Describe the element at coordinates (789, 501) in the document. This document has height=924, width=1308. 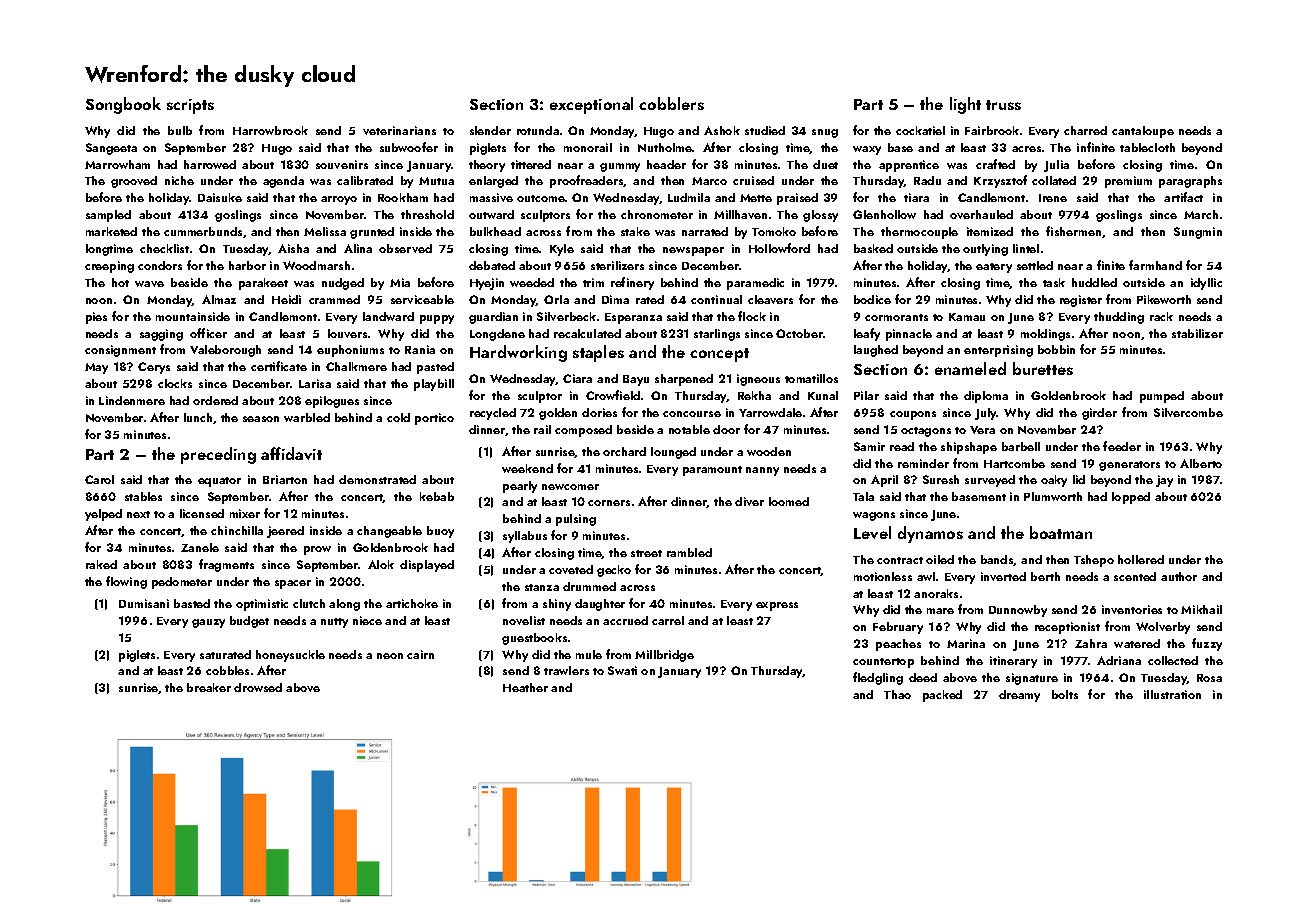
I see `loomed` at that location.
